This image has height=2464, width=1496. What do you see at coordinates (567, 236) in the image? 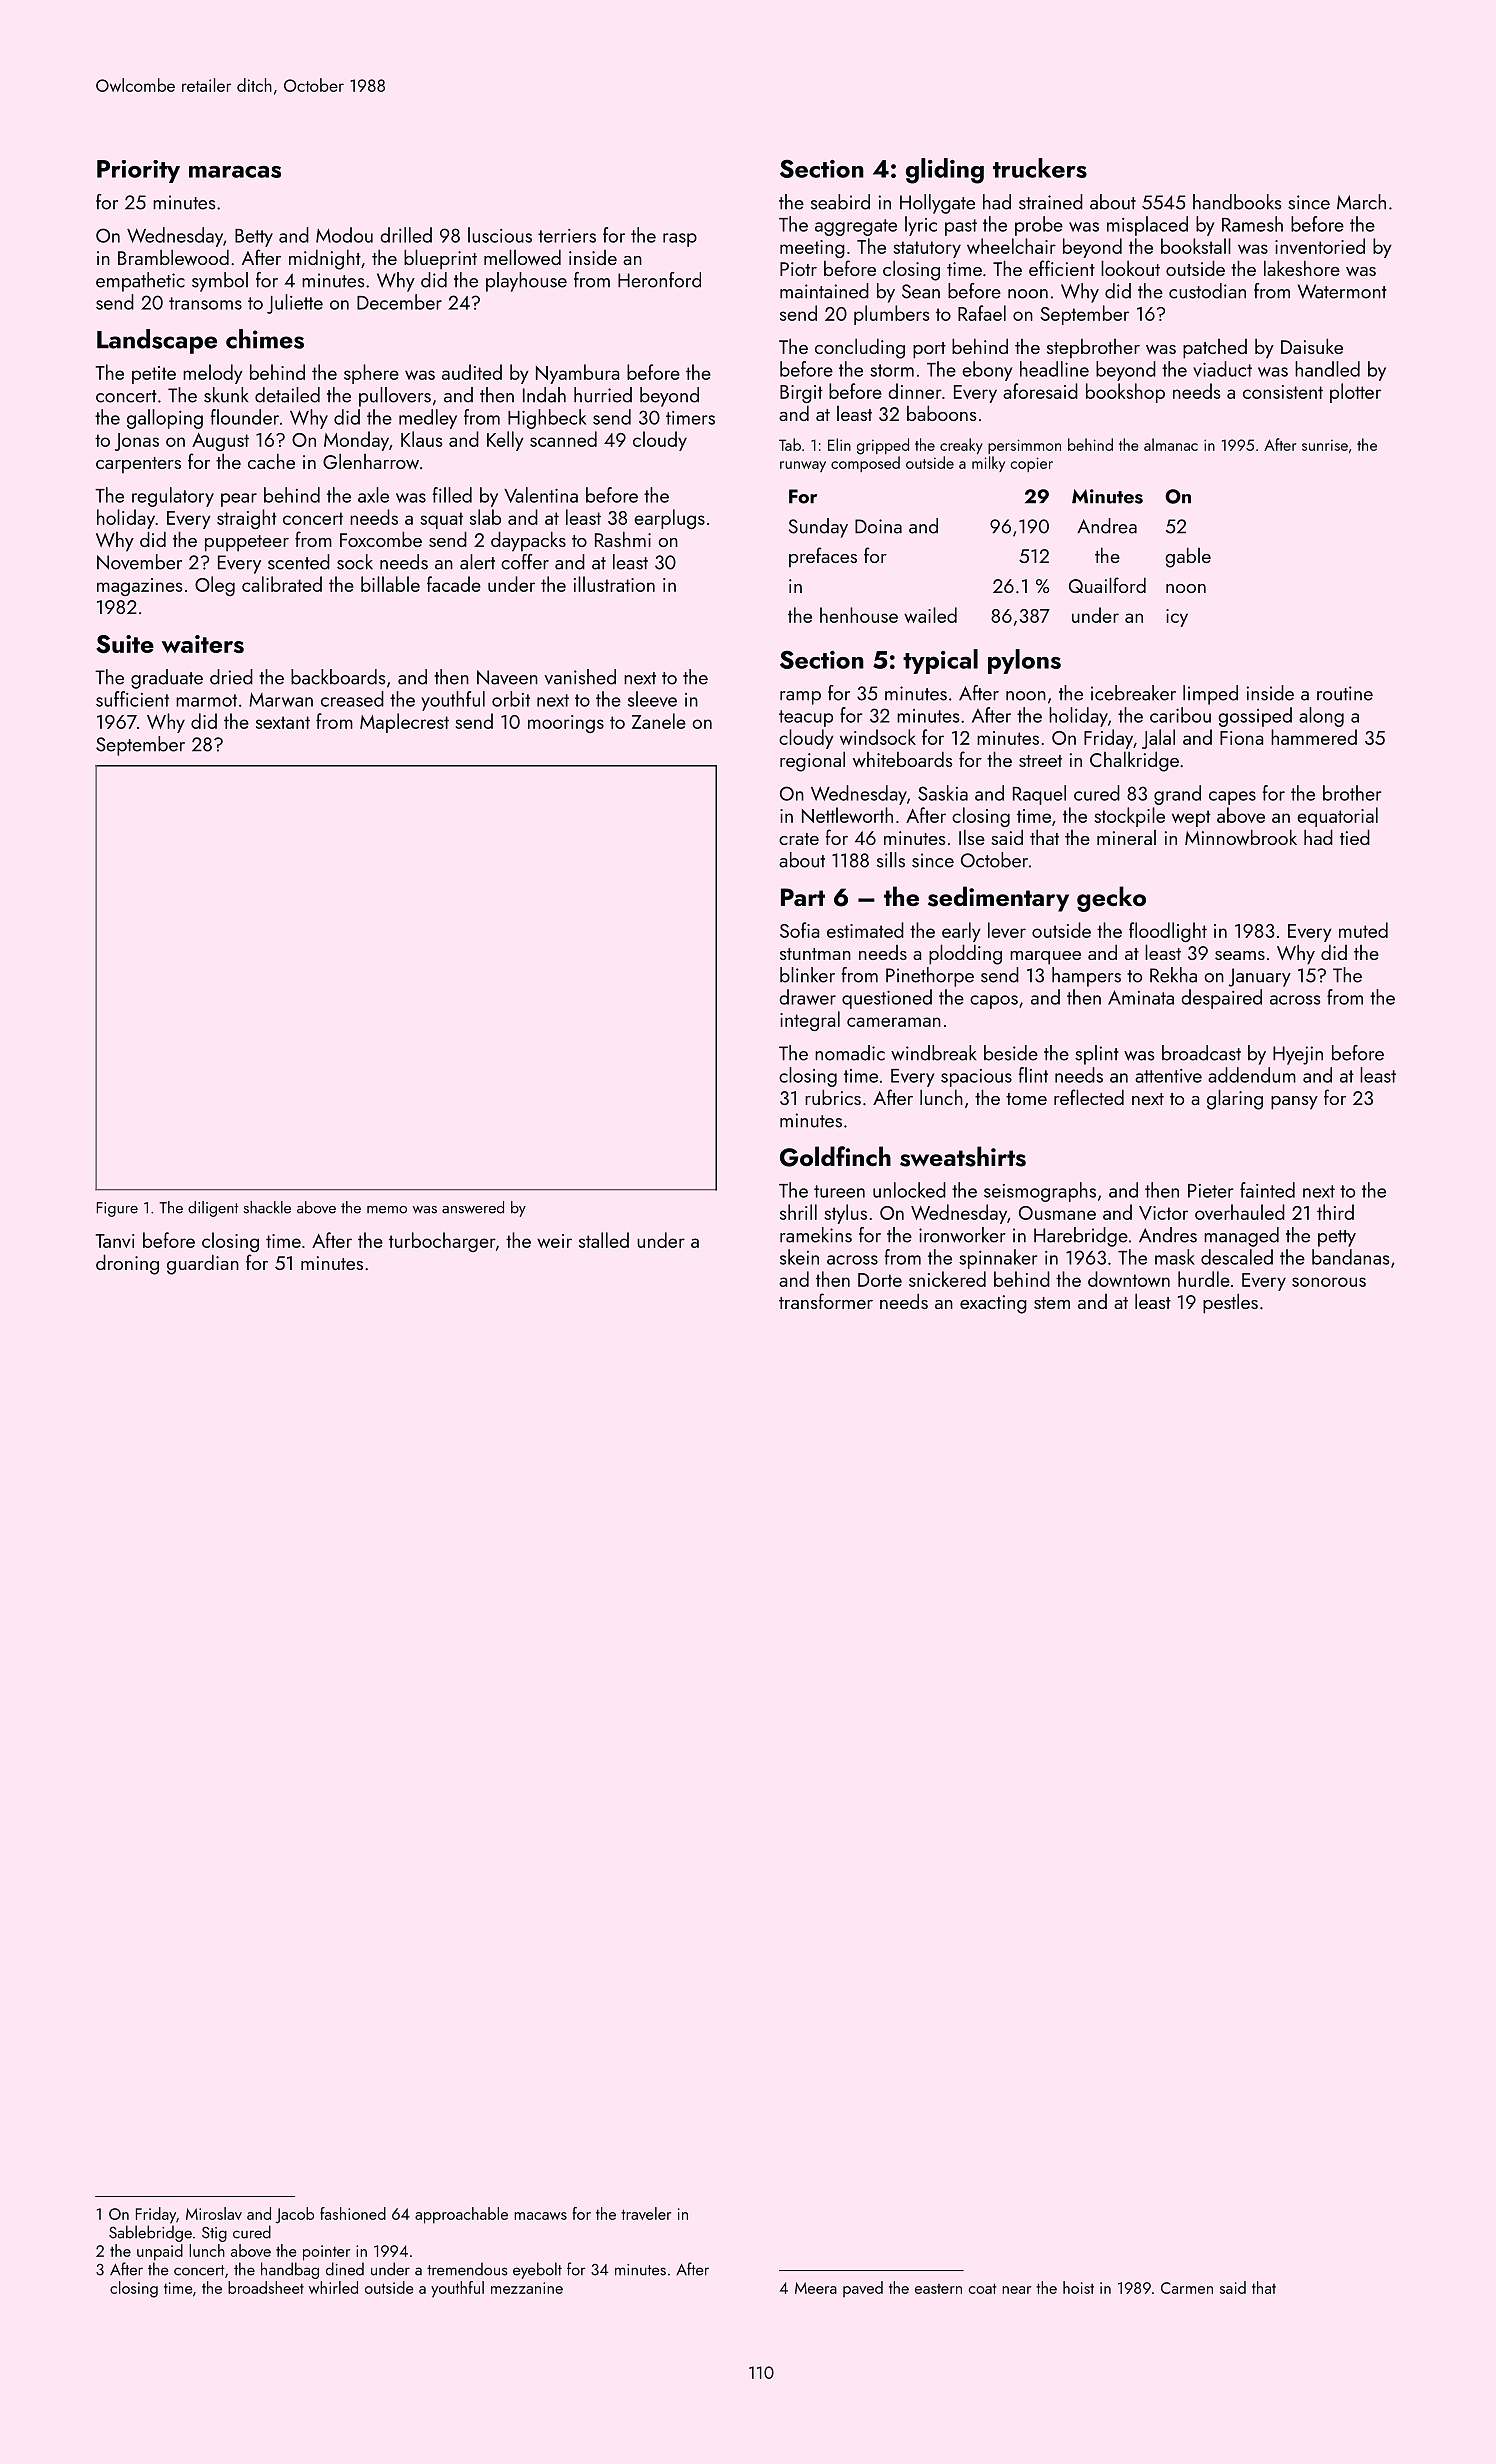
I see `terriers` at bounding box center [567, 236].
